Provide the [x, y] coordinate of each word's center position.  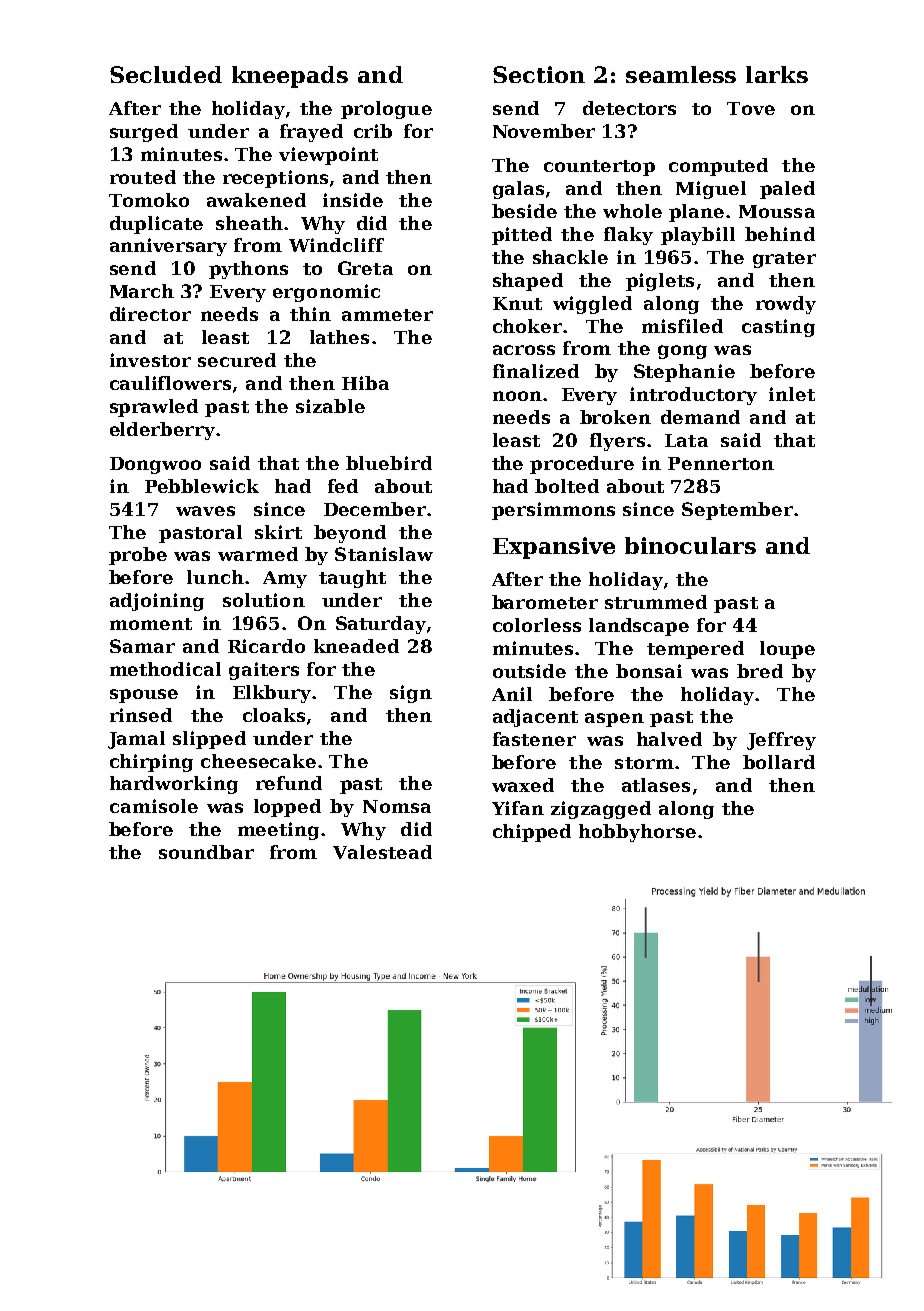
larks [777, 74]
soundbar [206, 852]
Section [539, 74]
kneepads [290, 77]
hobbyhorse [637, 833]
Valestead [382, 852]
